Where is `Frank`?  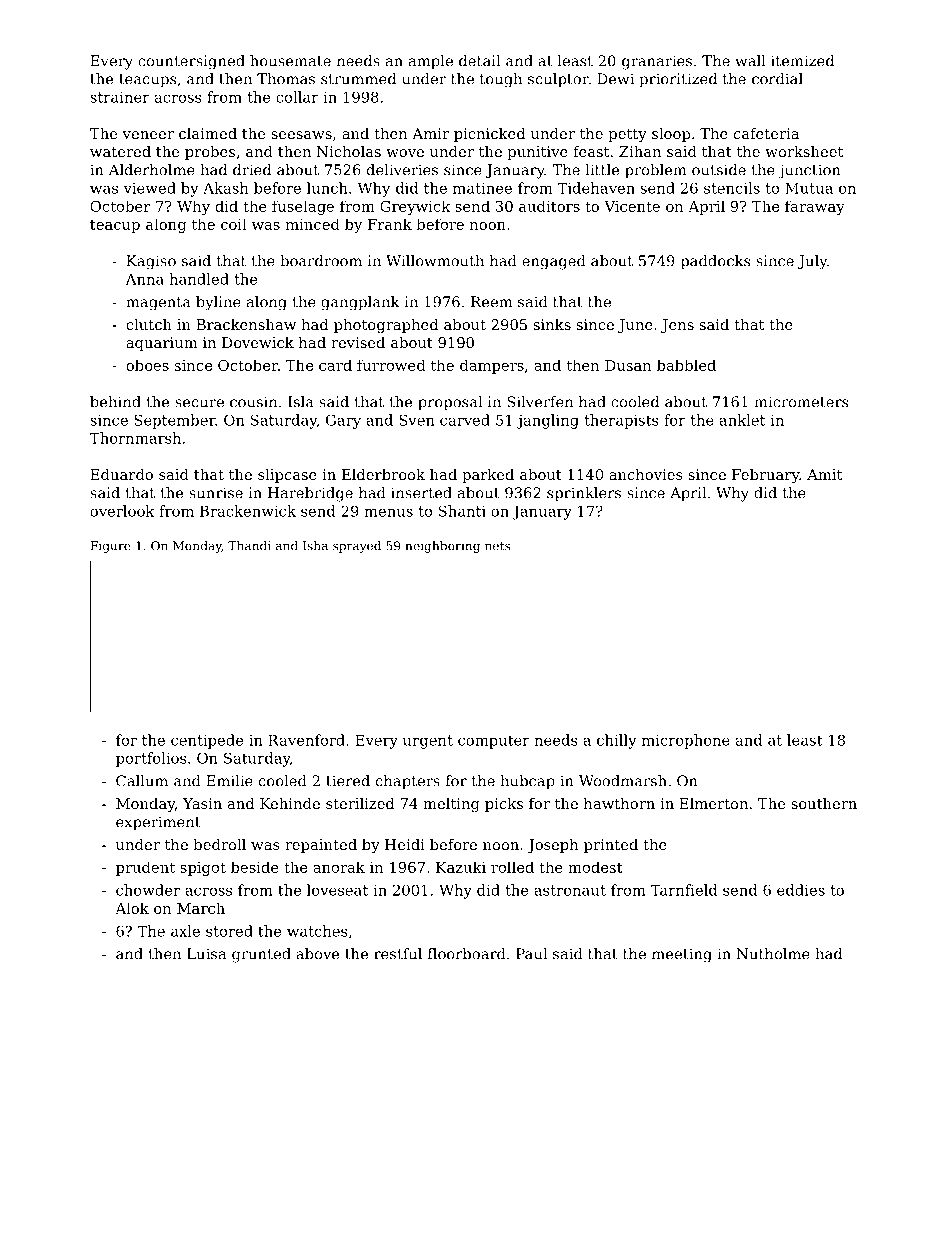
Frank is located at coordinates (390, 224).
